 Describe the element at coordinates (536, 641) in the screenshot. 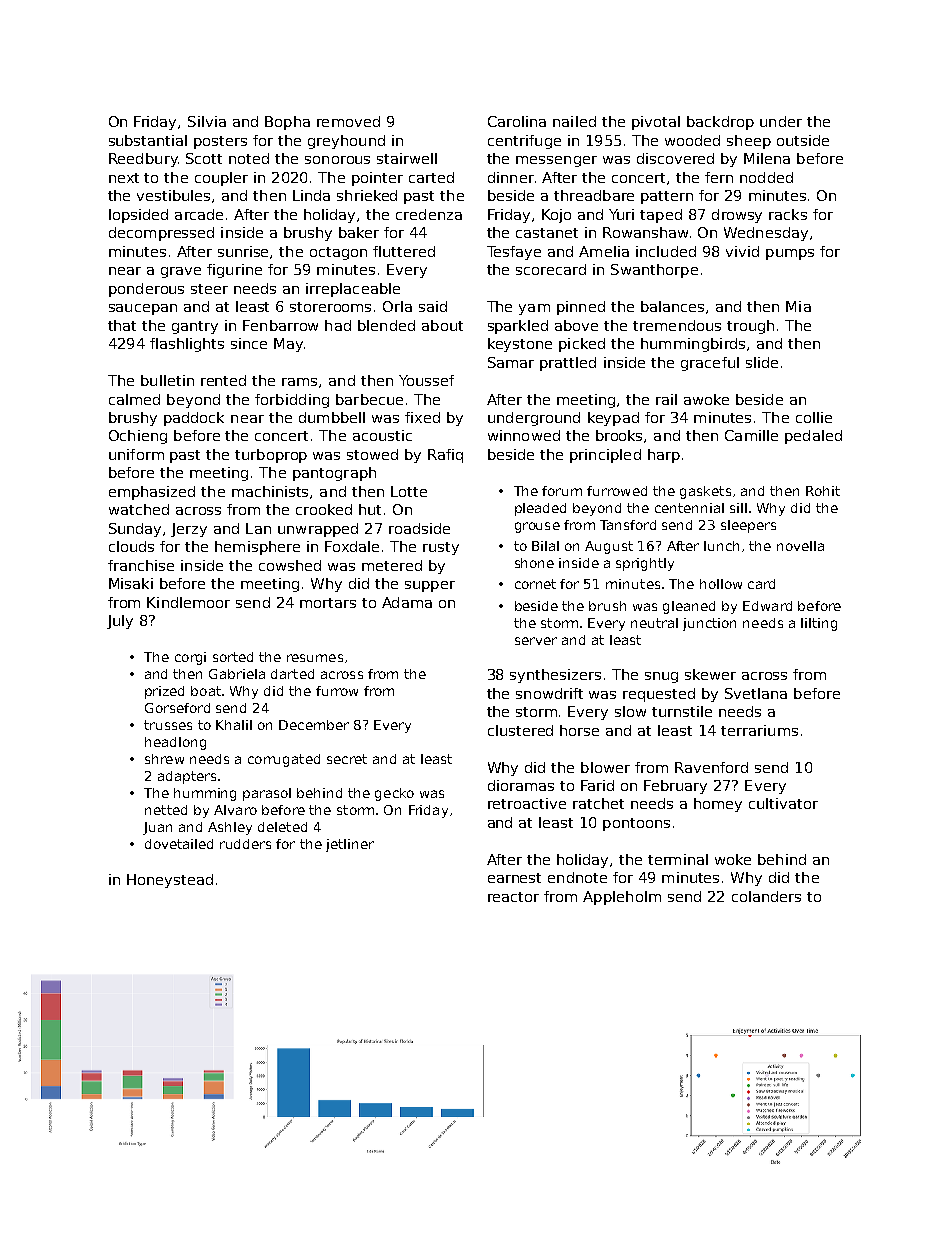

I see `server` at that location.
